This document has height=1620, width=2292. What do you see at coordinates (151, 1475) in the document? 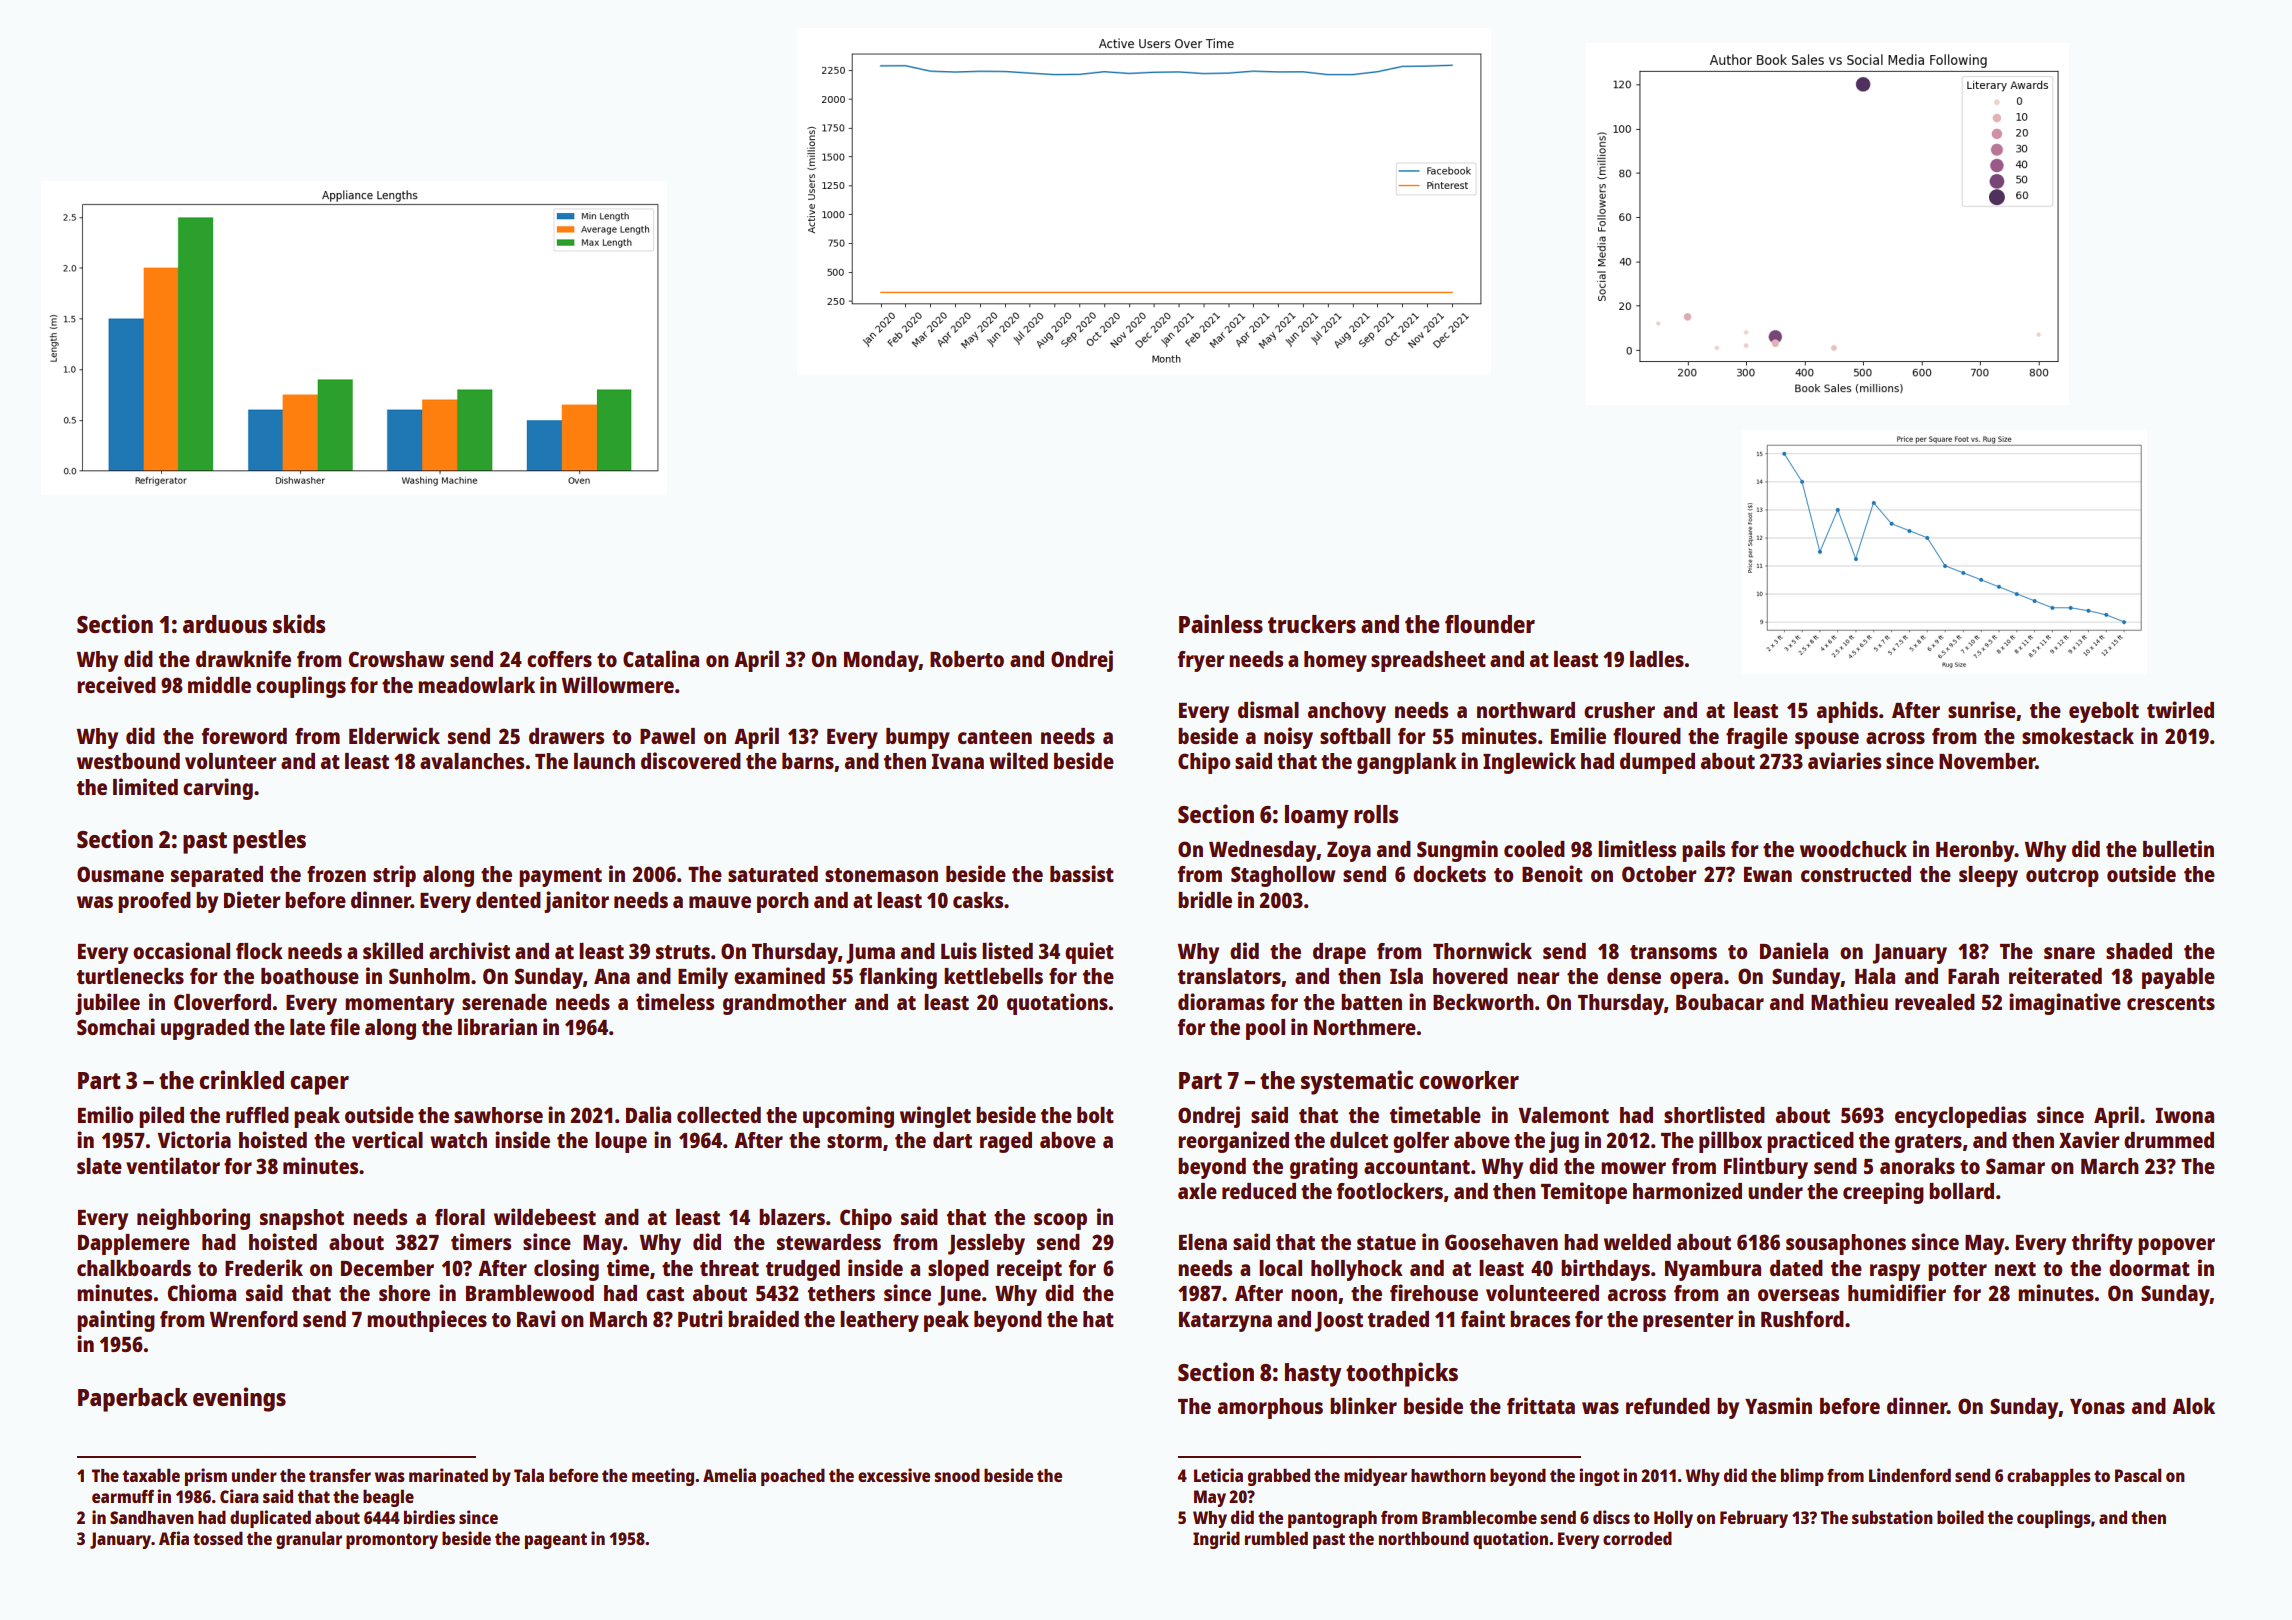
I see `taxable` at bounding box center [151, 1475].
